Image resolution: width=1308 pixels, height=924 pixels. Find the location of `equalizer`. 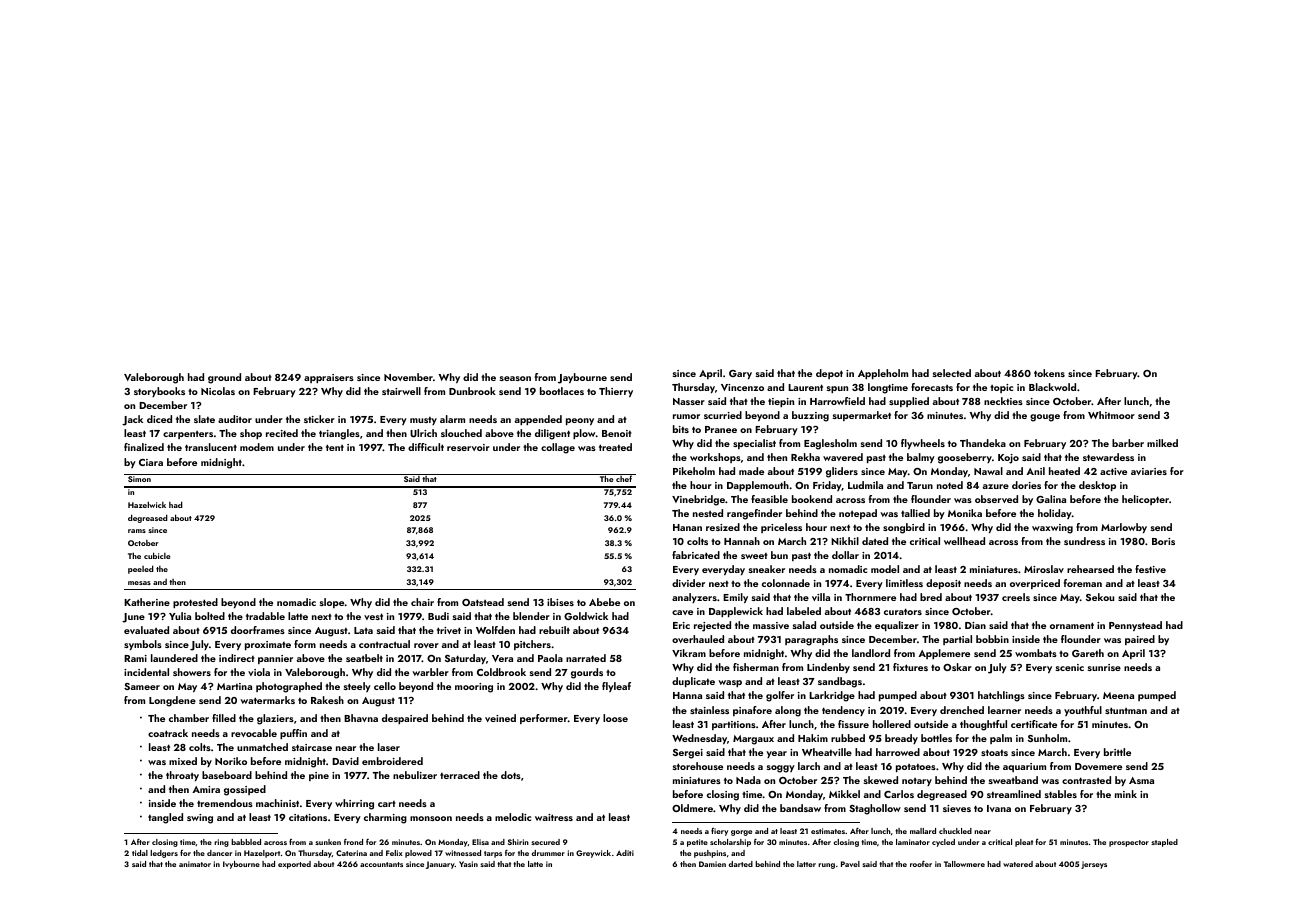

equalizer is located at coordinates (897, 626).
